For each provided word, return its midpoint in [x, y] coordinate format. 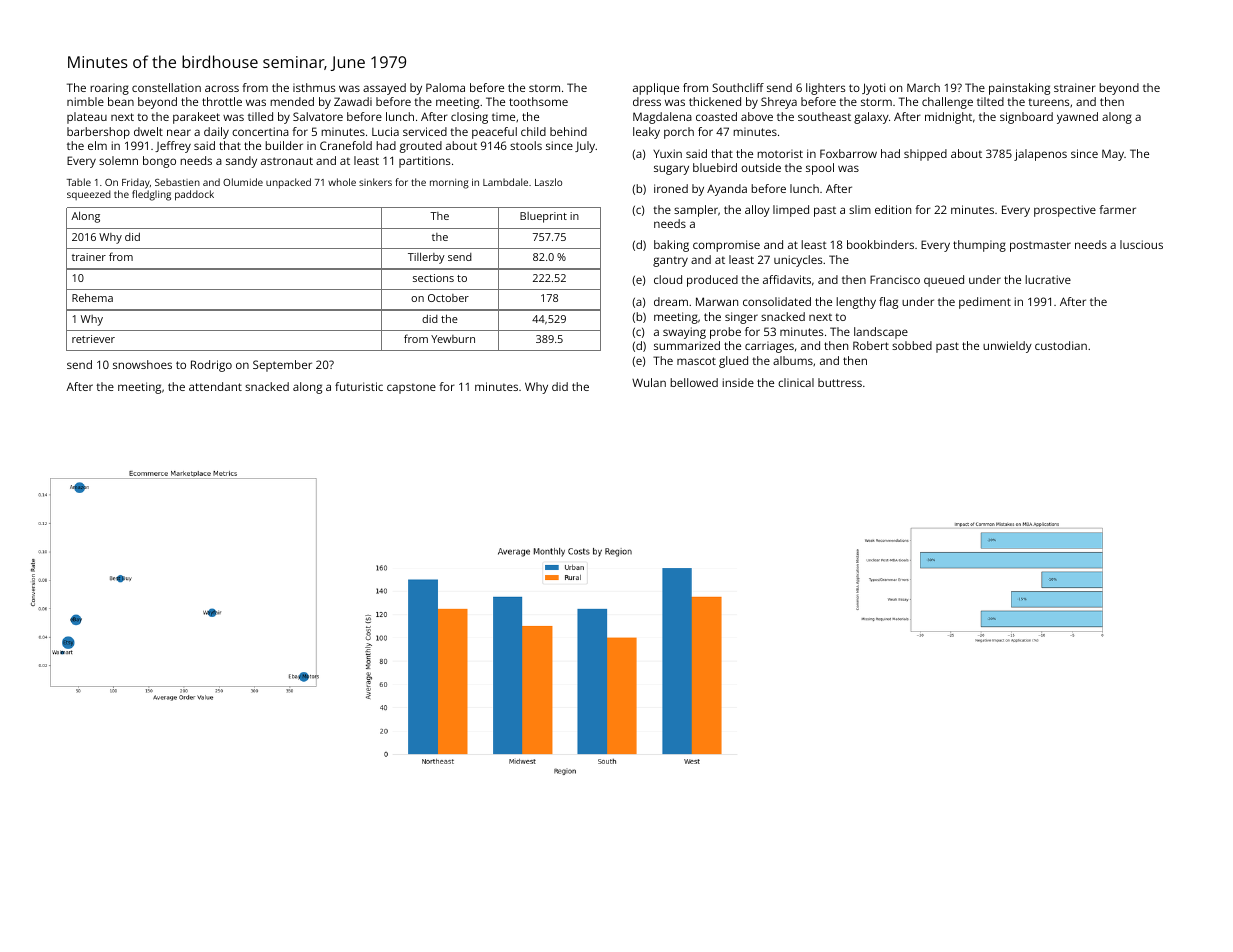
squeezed [89, 195]
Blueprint [543, 217]
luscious [1141, 244]
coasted [716, 116]
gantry [670, 261]
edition [893, 209]
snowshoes [142, 364]
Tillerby [426, 258]
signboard [1026, 118]
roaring [109, 89]
